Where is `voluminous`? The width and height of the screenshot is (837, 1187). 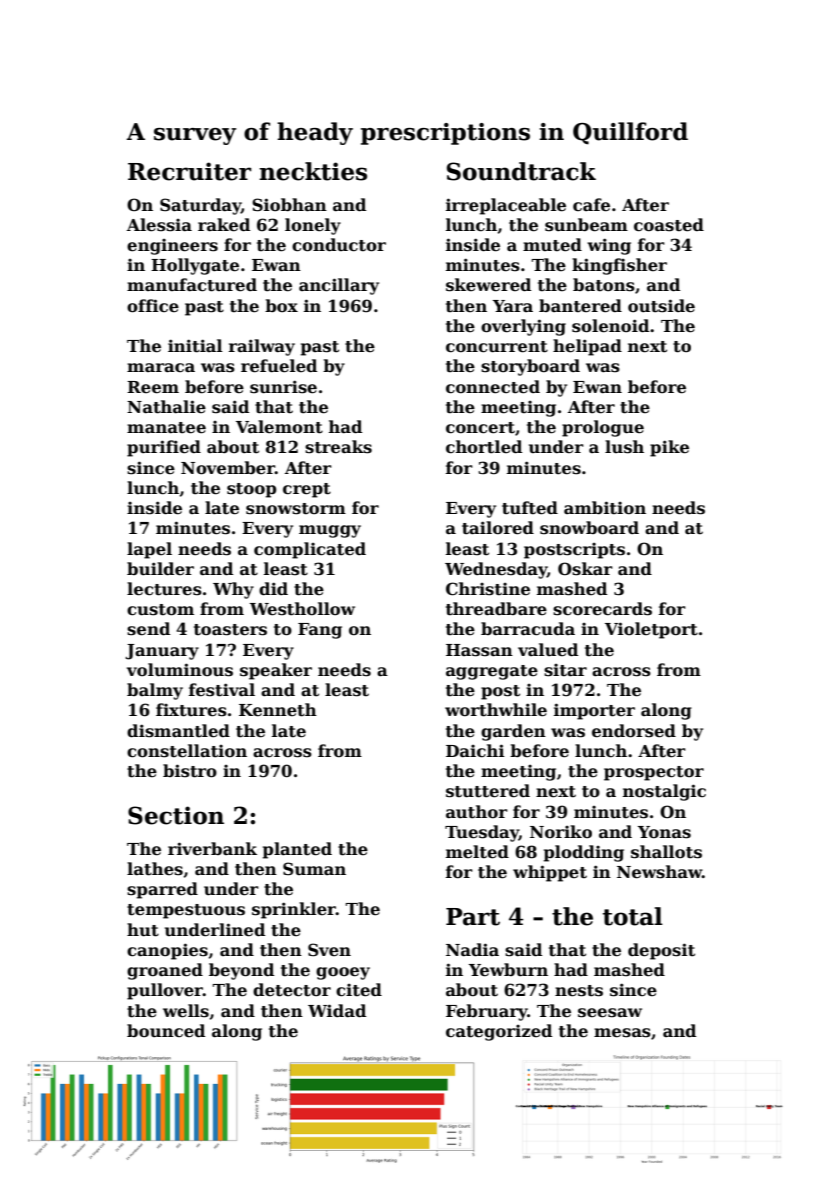
voluminous is located at coordinates (180, 670).
